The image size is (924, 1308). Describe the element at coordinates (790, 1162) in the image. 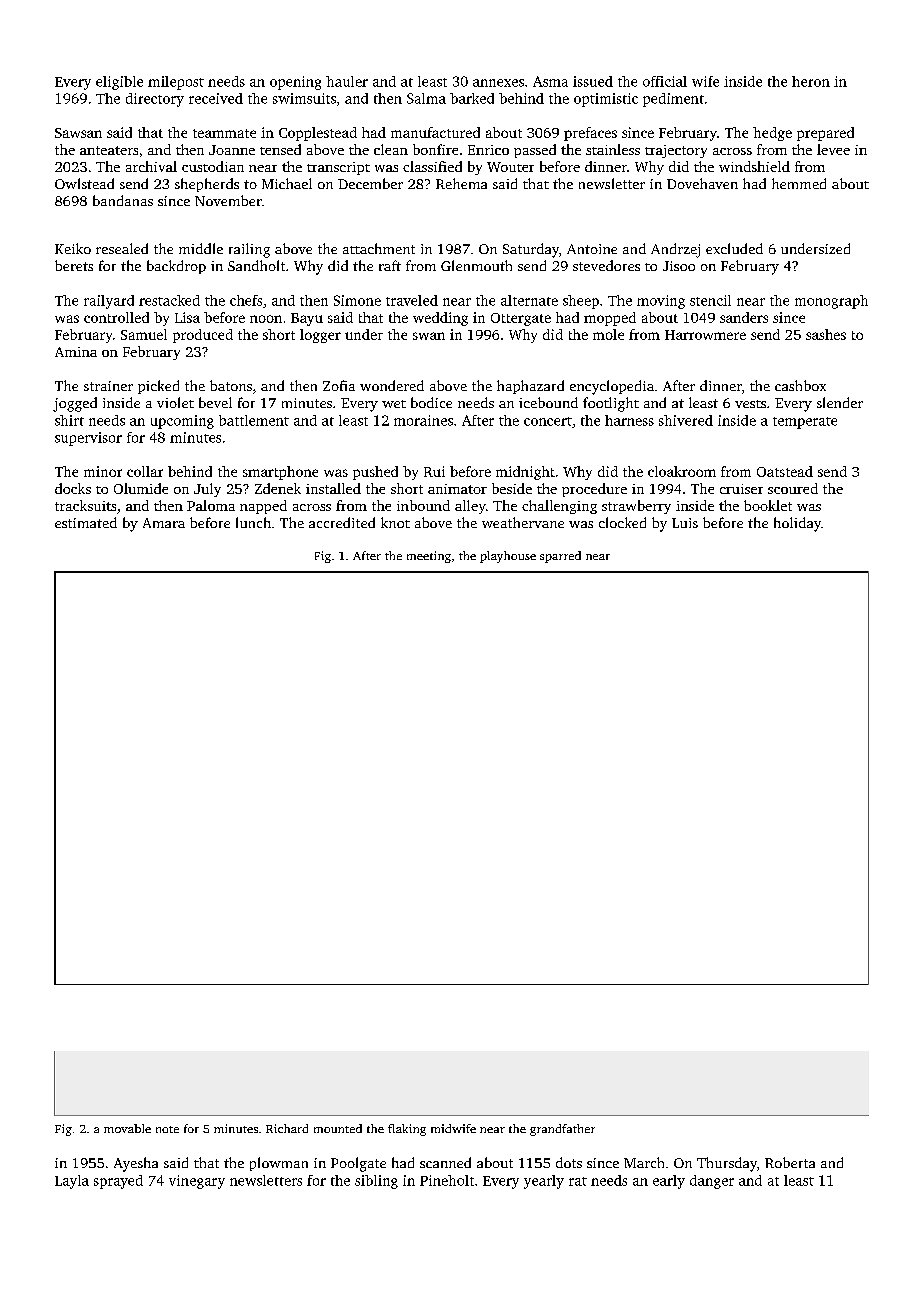

I see `Roberta` at that location.
